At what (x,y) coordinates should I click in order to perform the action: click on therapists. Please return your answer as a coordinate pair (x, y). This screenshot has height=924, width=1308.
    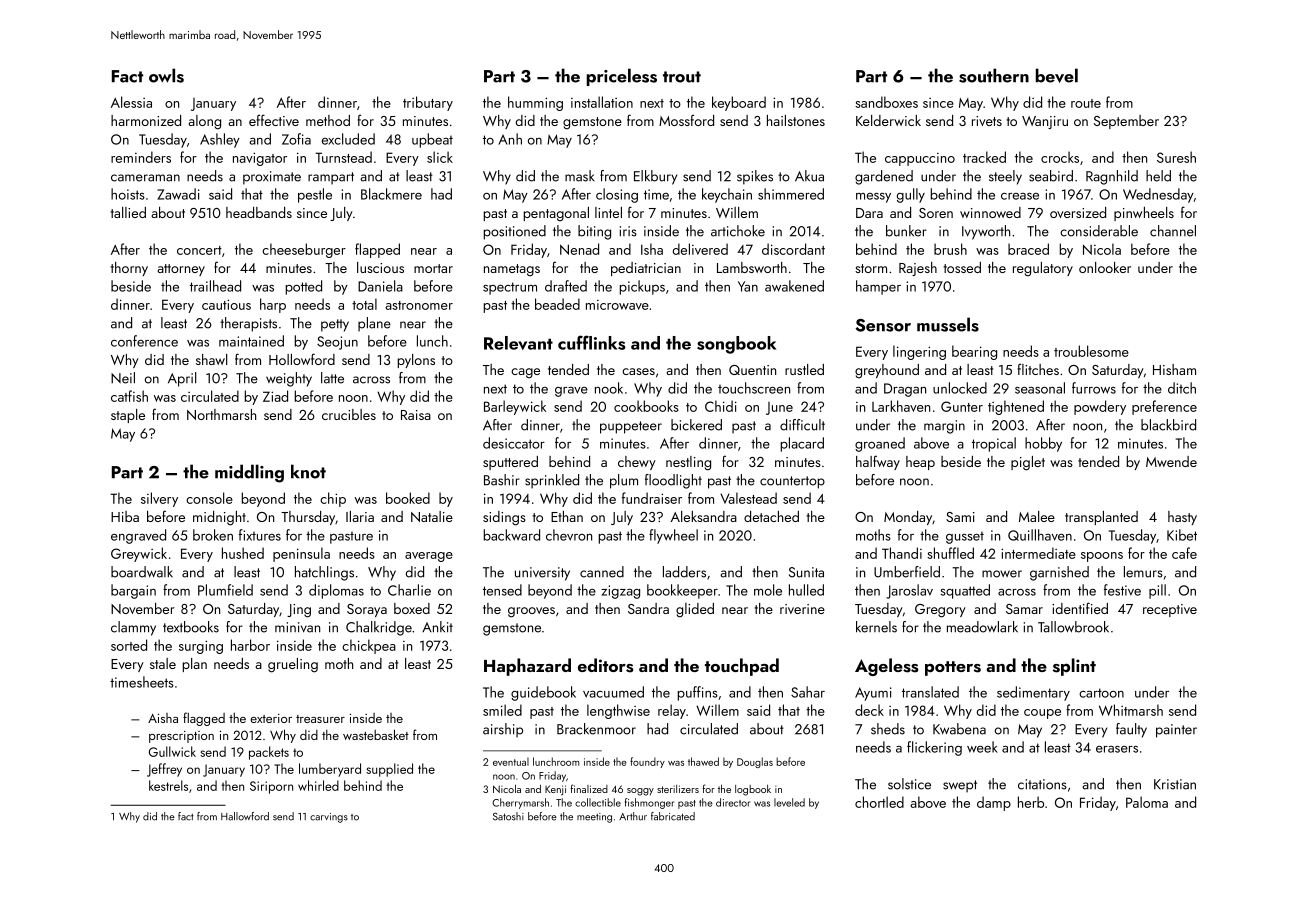
    Looking at the image, I should click on (248, 324).
